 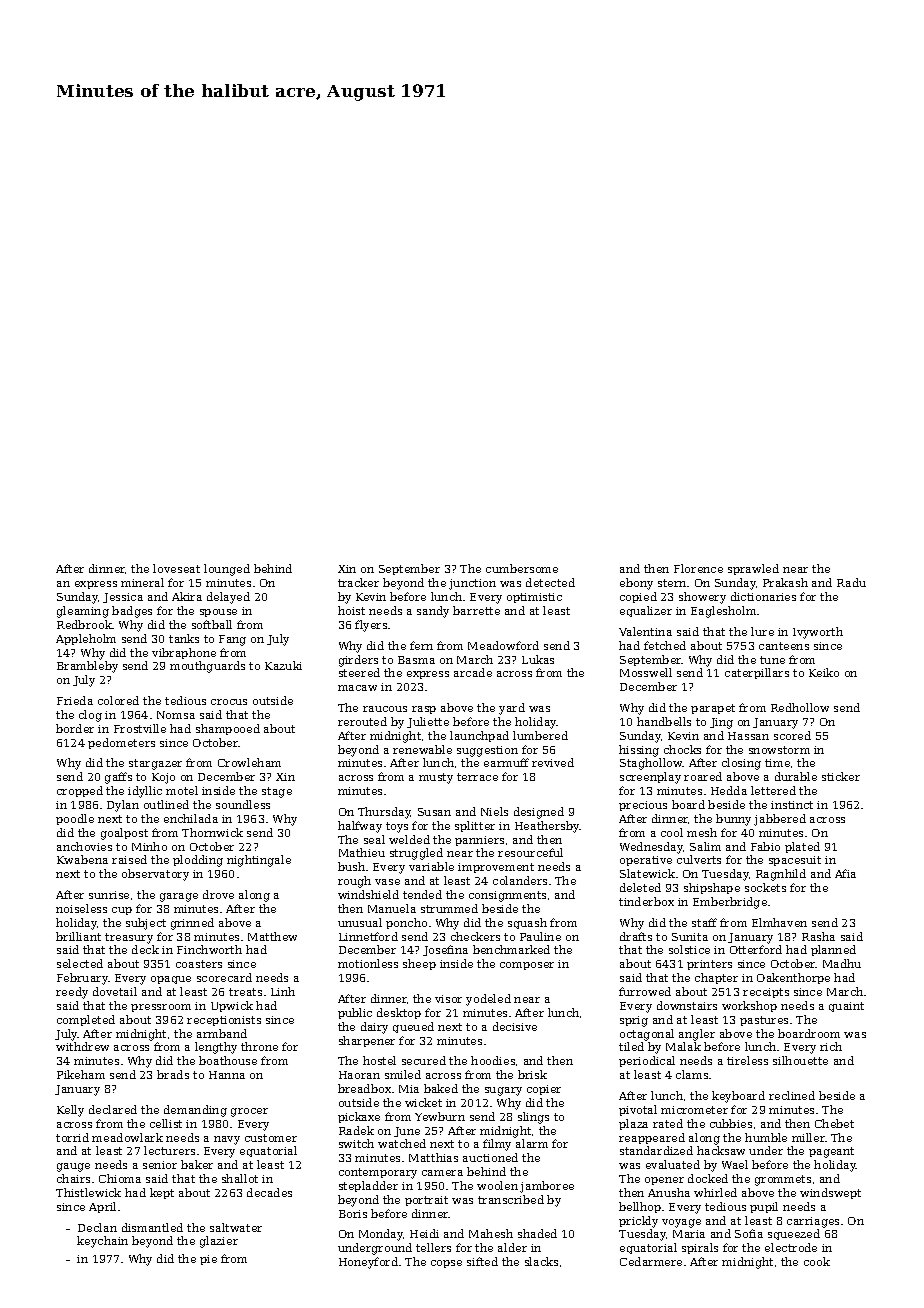 I want to click on downstairs, so click(x=687, y=1005).
